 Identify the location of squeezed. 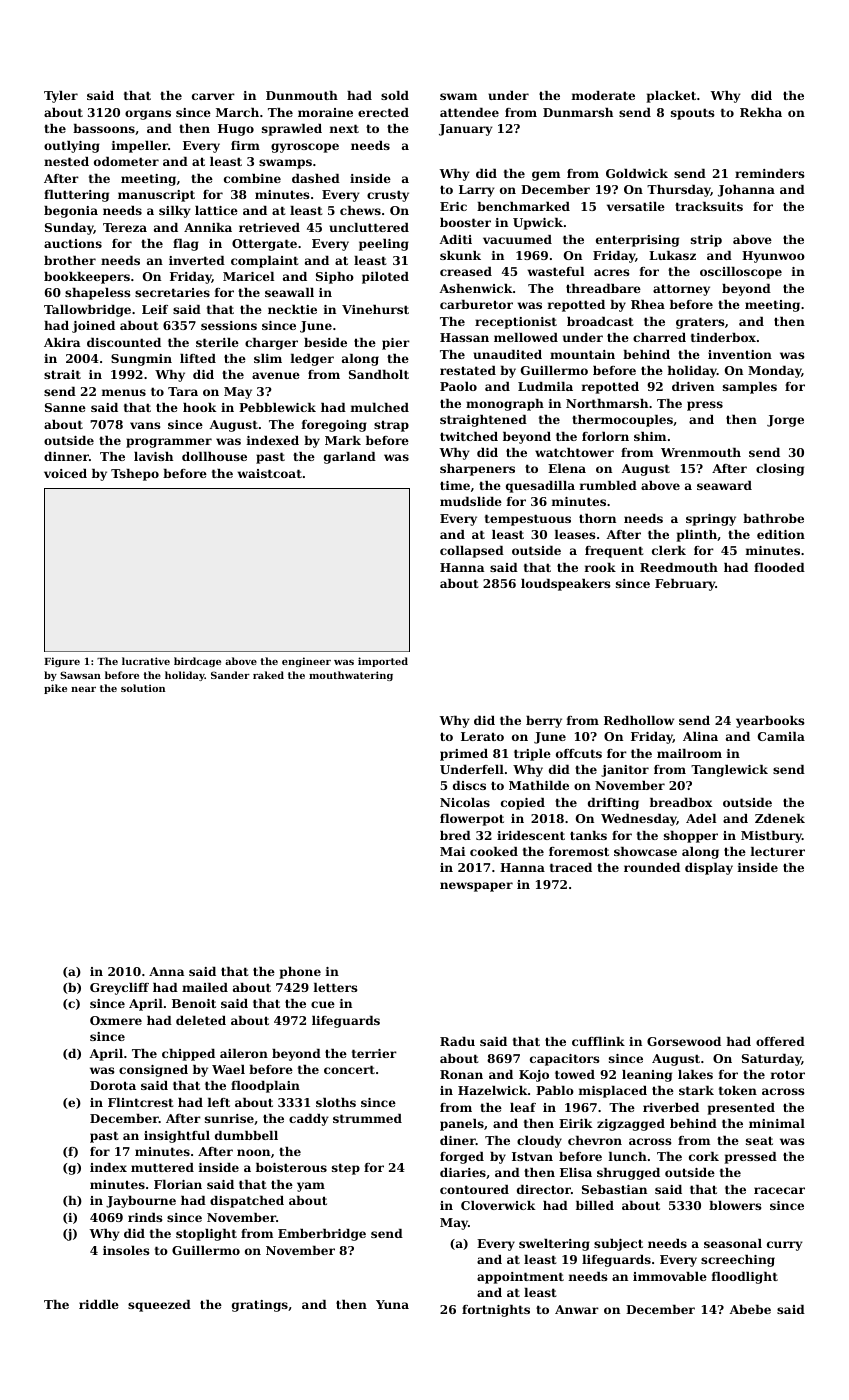
(159, 1306).
